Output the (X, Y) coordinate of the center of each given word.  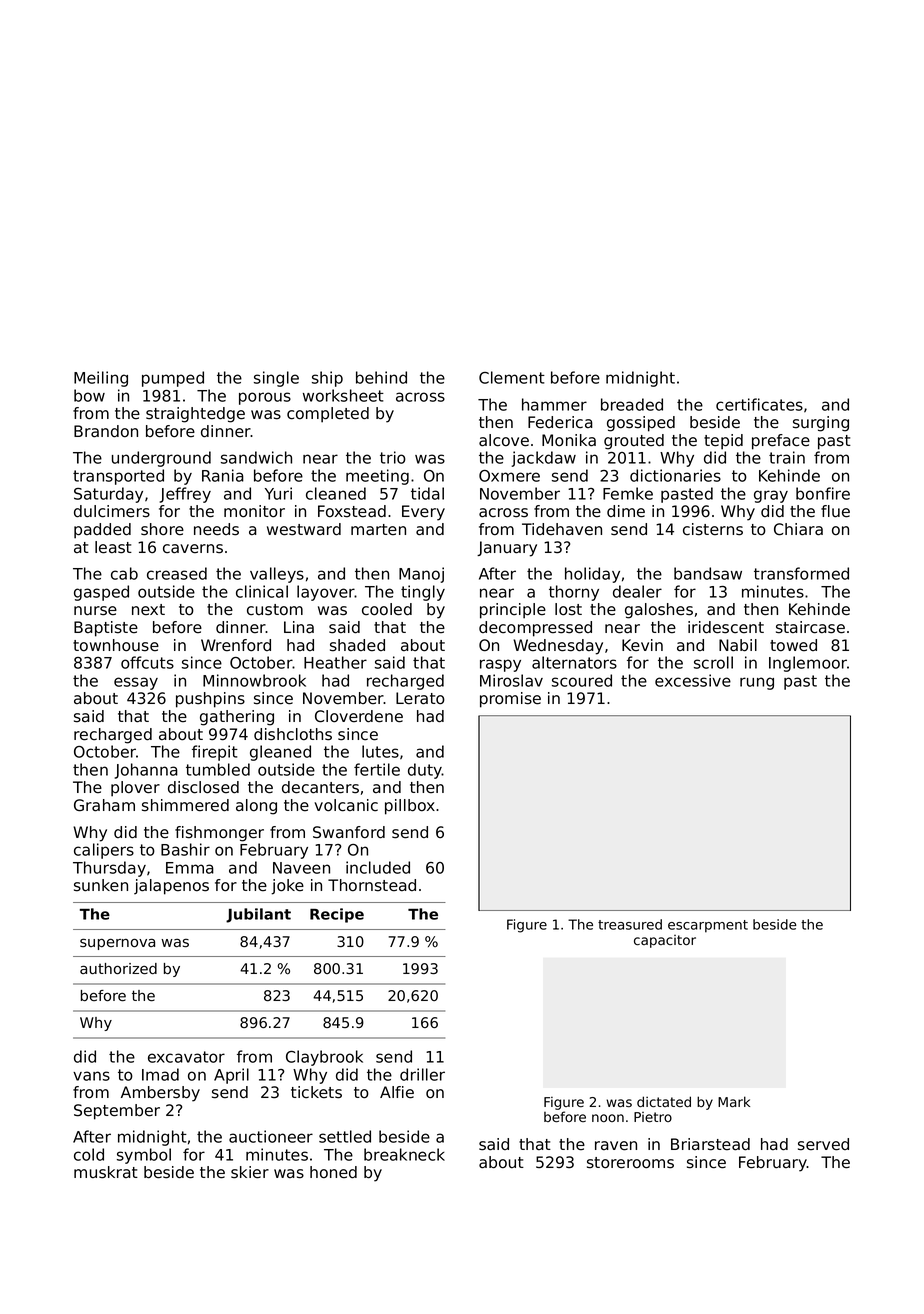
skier (250, 1172)
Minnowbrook (254, 680)
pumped (173, 379)
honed (333, 1172)
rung (757, 683)
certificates (759, 404)
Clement (512, 377)
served (823, 1144)
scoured (582, 680)
